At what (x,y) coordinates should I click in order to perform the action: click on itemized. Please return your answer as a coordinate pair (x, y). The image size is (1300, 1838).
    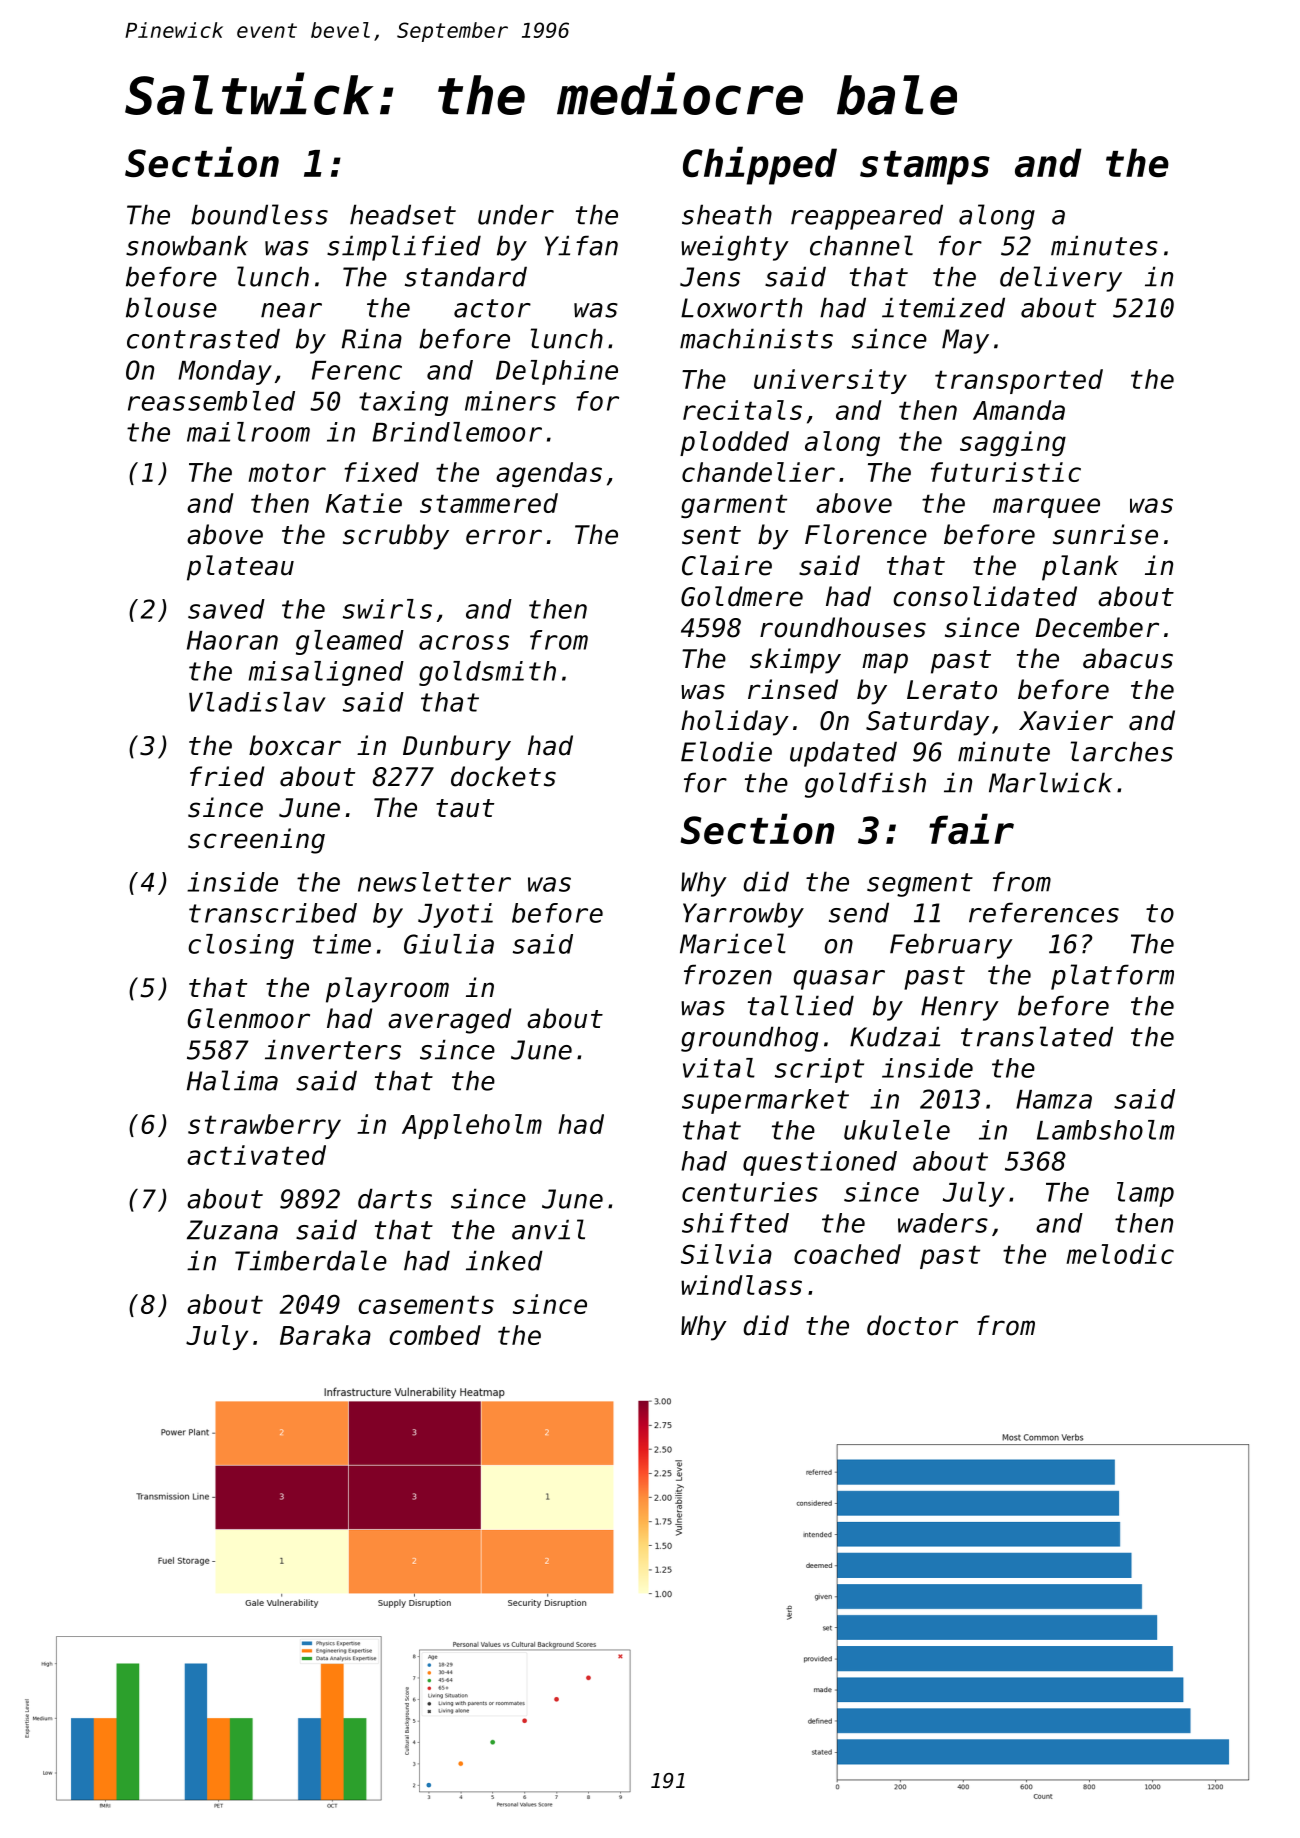
    Looking at the image, I should click on (943, 307).
